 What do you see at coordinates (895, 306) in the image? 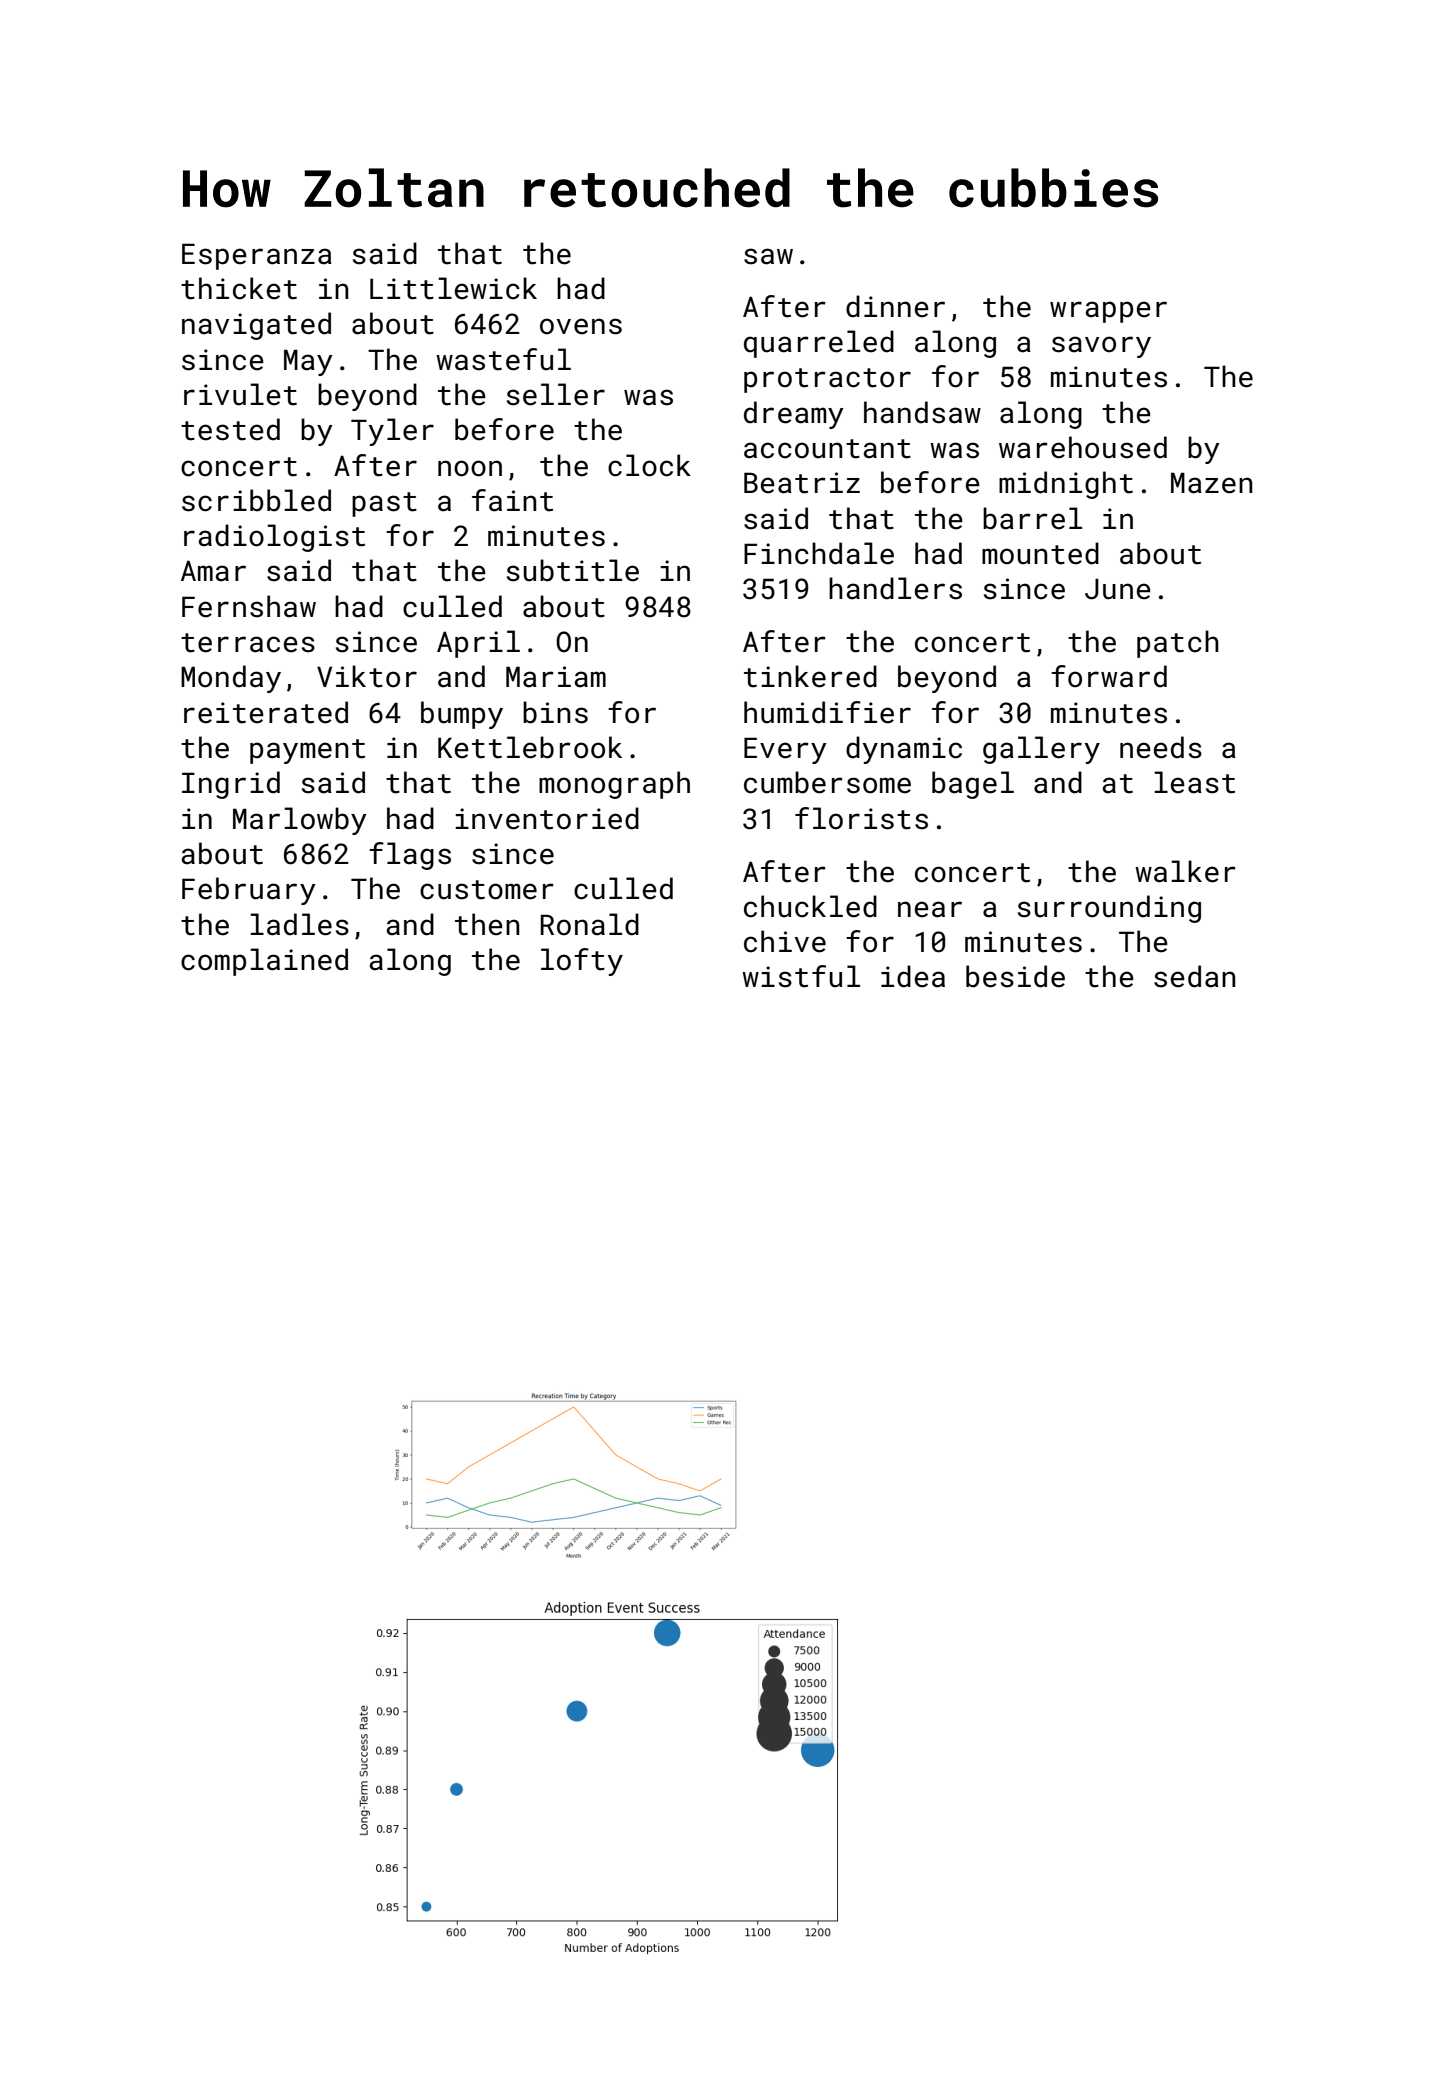
I see `dinner` at bounding box center [895, 306].
